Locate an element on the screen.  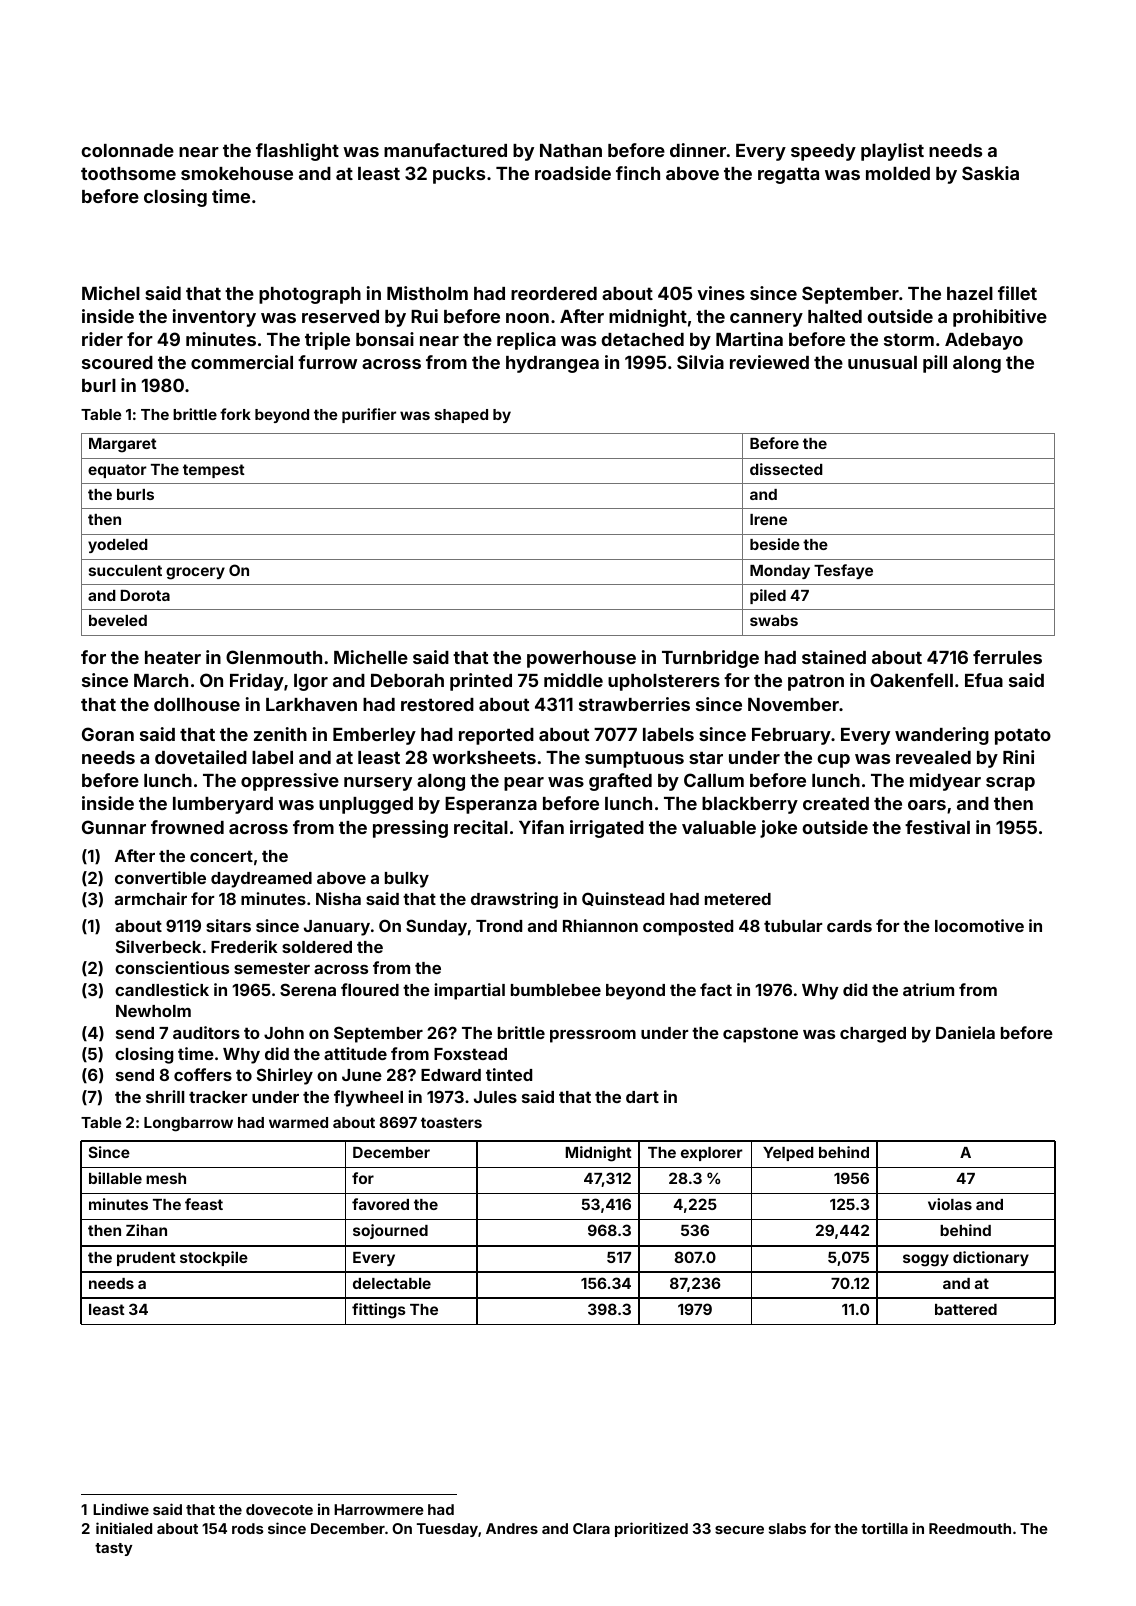
Nisha is located at coordinates (338, 898).
